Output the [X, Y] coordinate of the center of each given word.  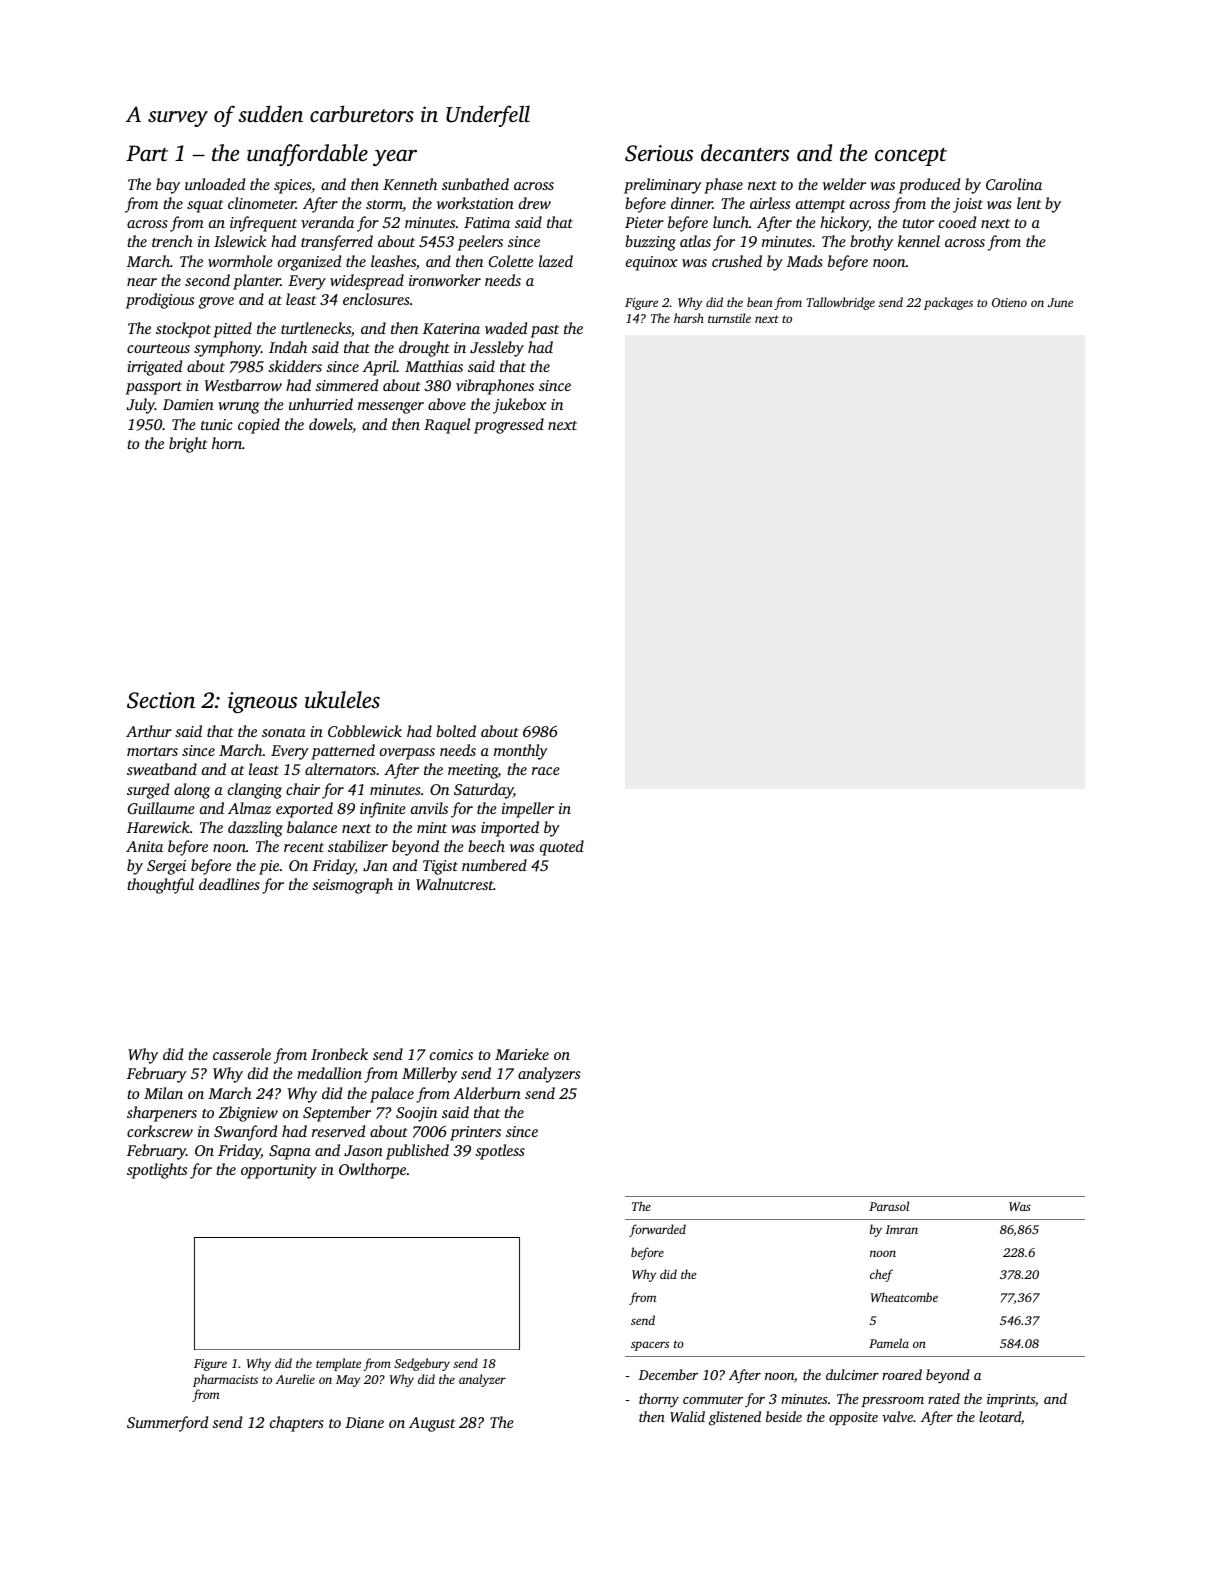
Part [147, 153]
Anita [144, 846]
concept [911, 157]
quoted [562, 848]
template [338, 1364]
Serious [659, 153]
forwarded [657, 1230]
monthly [521, 752]
